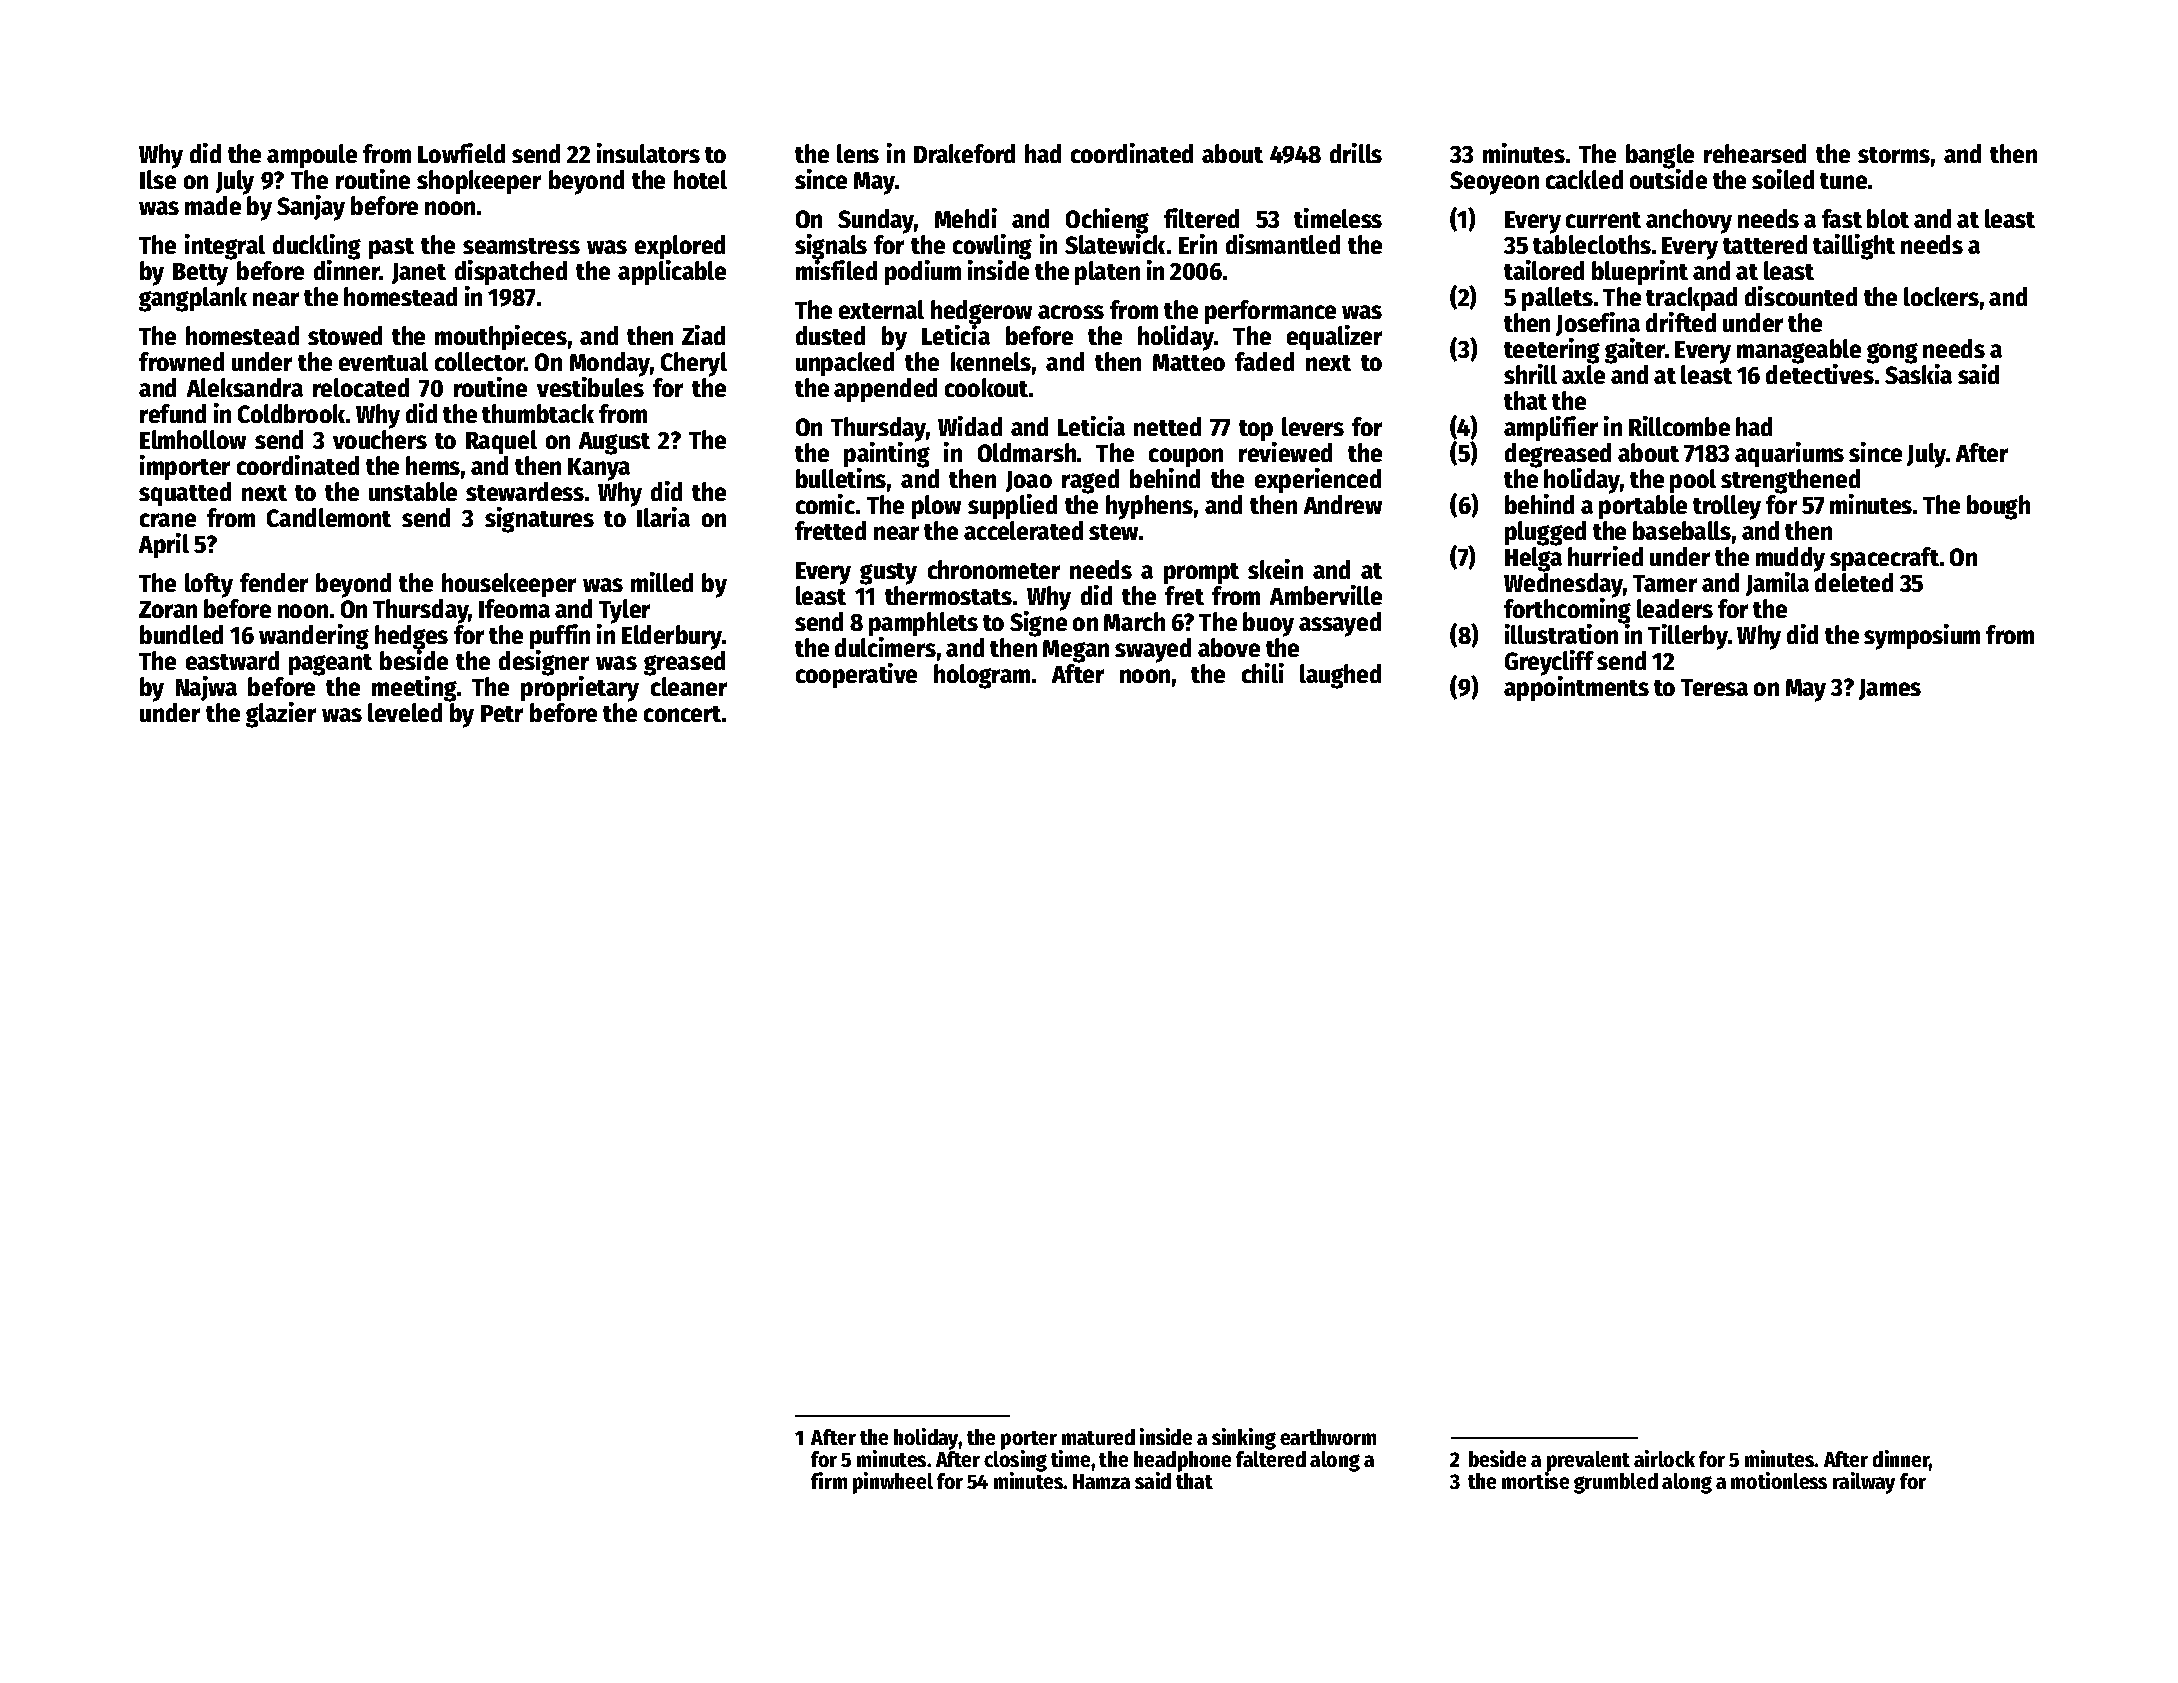 This document has width=2178, height=1683. I want to click on glazier, so click(281, 715).
